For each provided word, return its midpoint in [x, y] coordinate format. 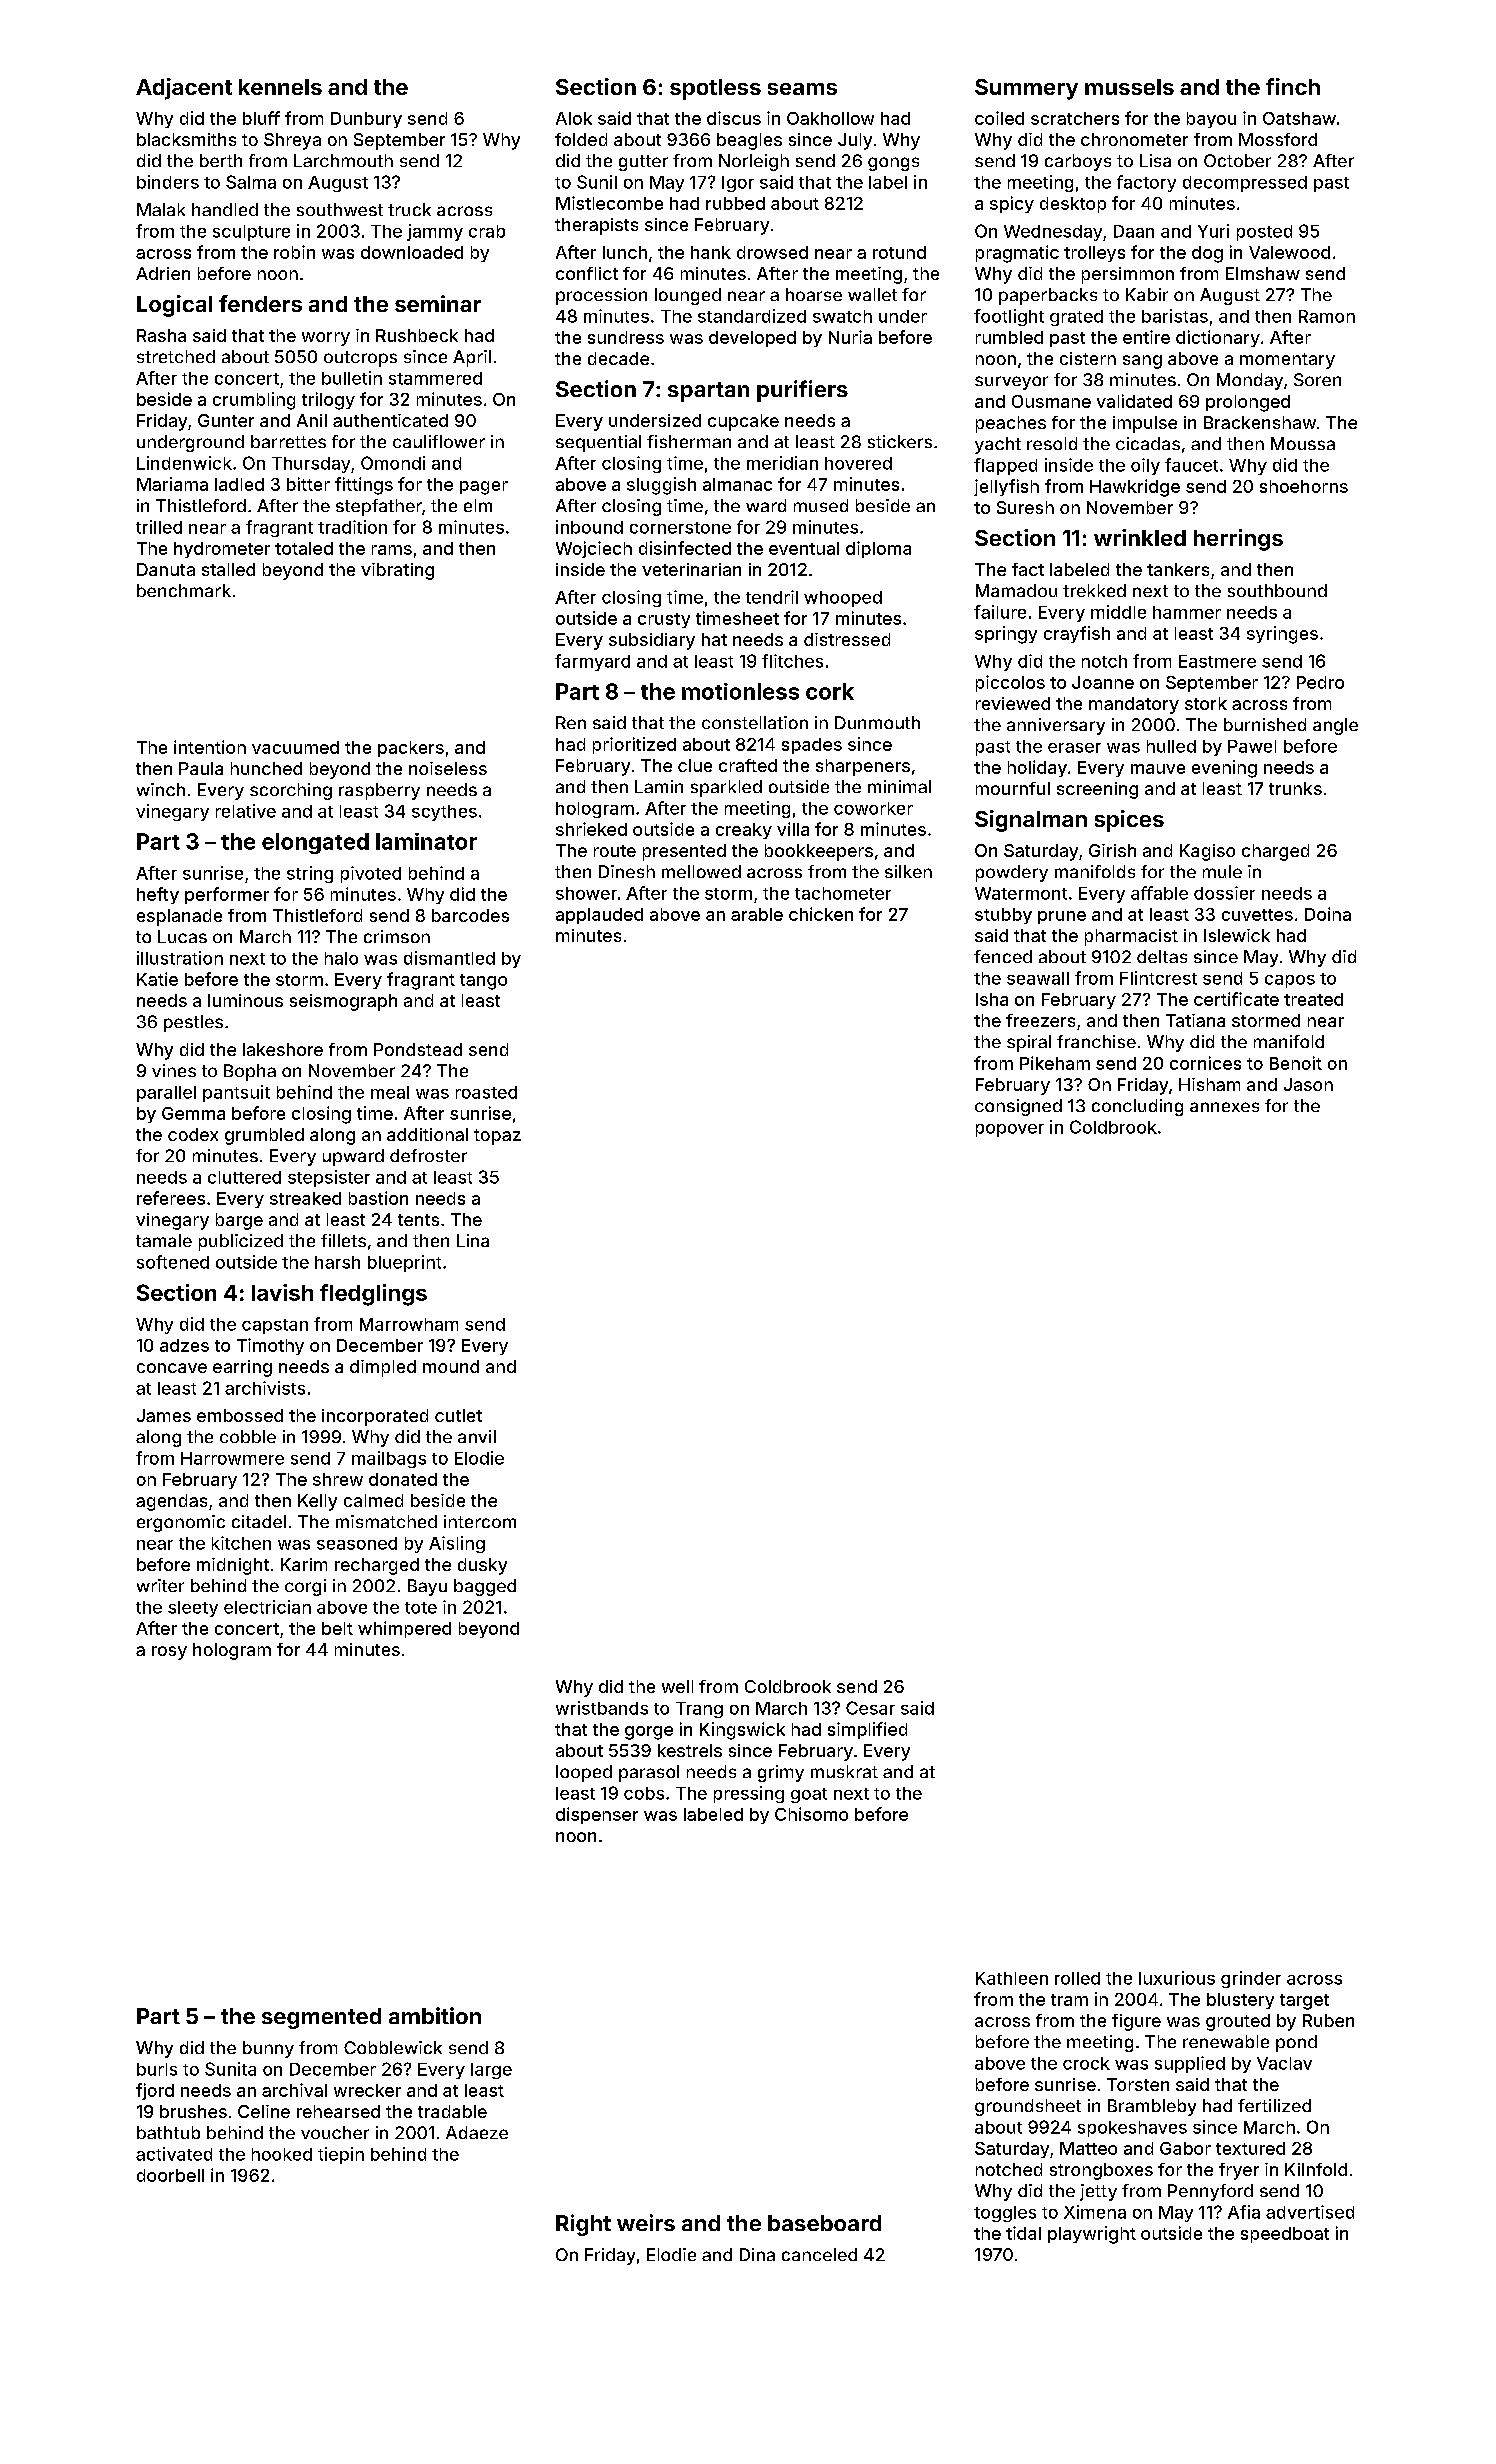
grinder [1251, 1979]
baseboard [824, 2223]
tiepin [341, 2155]
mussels [1129, 87]
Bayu [427, 1587]
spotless [715, 89]
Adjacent [184, 89]
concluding [1137, 1107]
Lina [473, 1240]
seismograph [343, 1002]
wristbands [602, 1708]
